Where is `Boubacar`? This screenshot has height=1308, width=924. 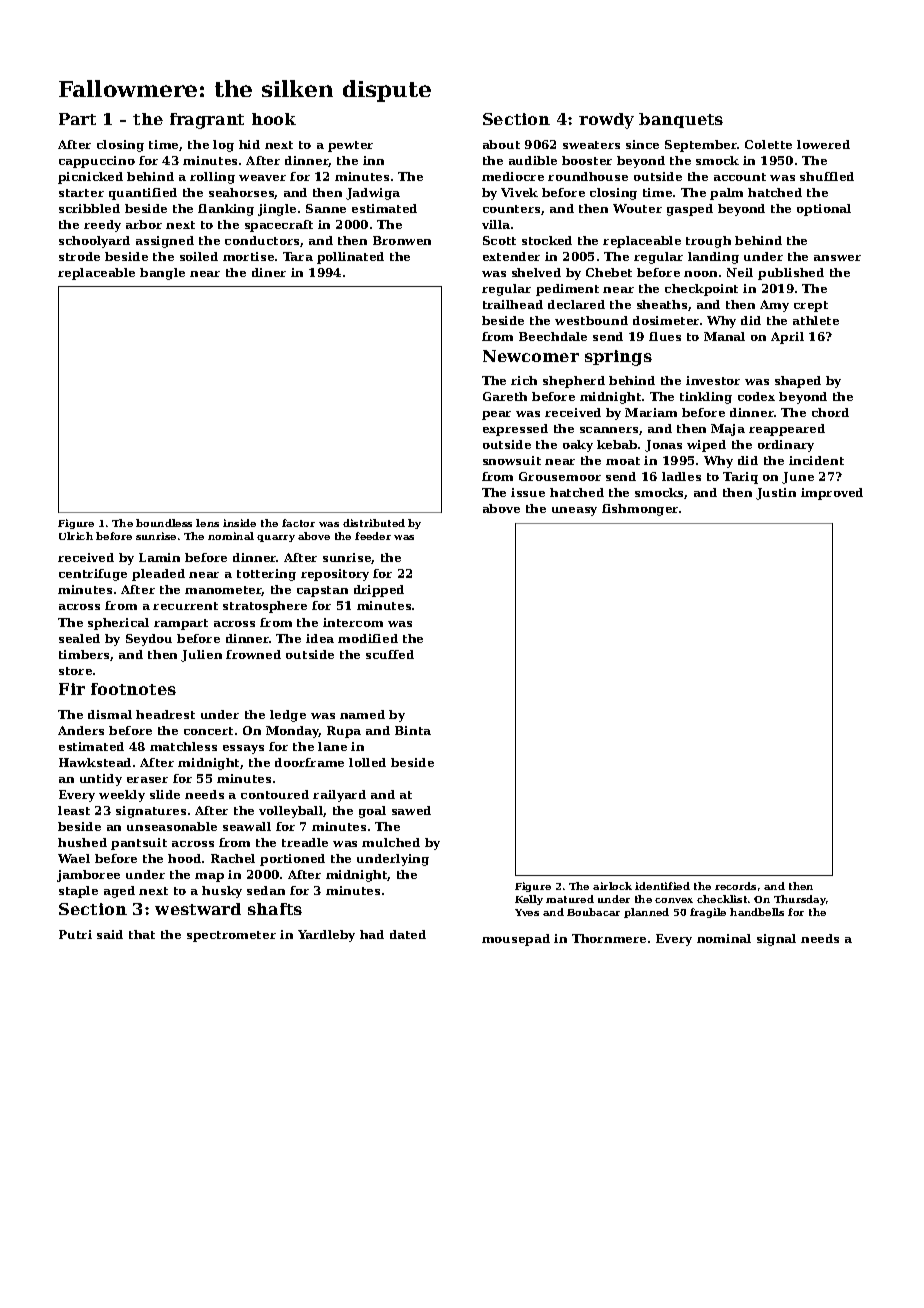
Boubacar is located at coordinates (593, 912).
